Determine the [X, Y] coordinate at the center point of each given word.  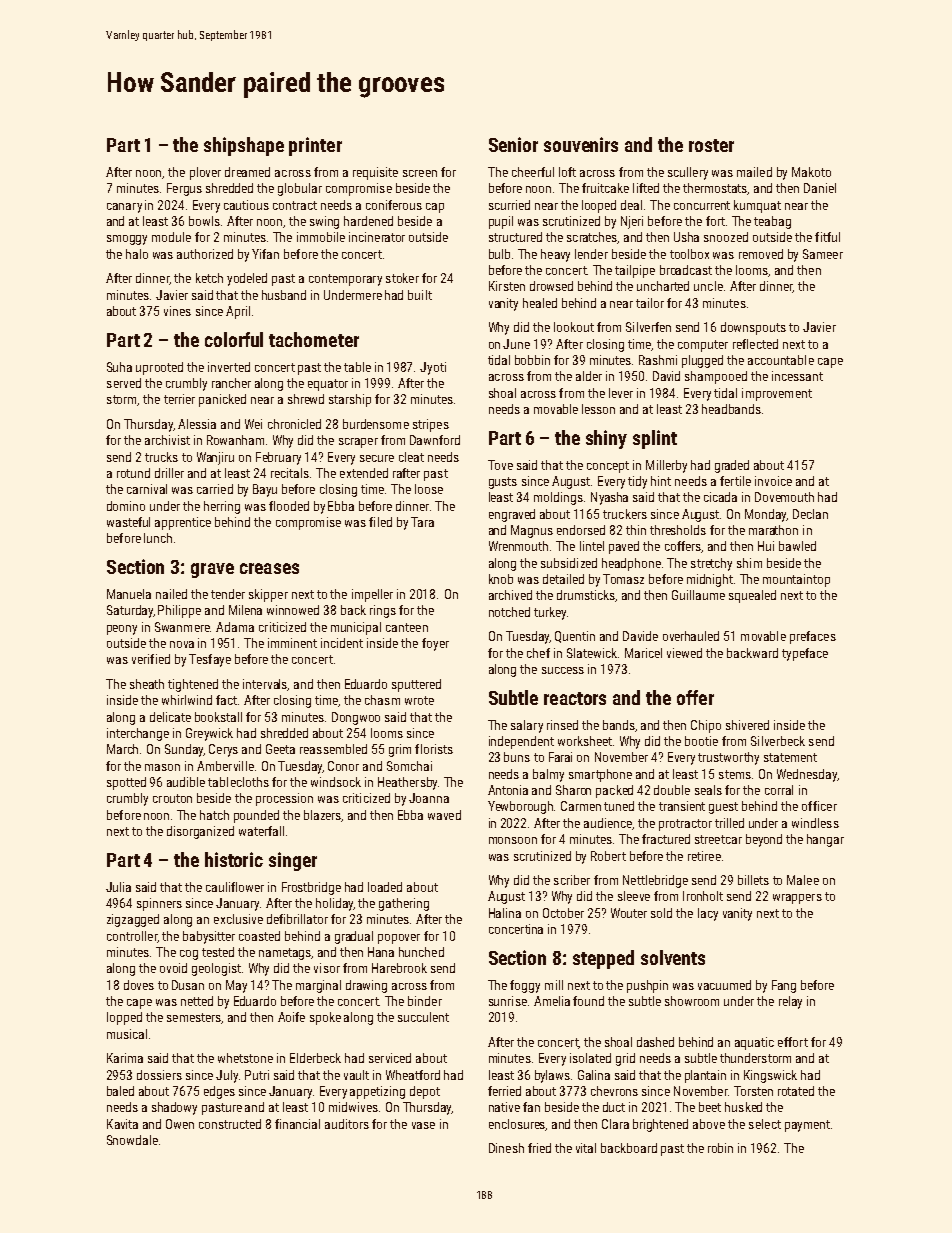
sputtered [416, 685]
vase [423, 1125]
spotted [126, 783]
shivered [747, 725]
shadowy [174, 1108]
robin [720, 1148]
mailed [754, 172]
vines [177, 311]
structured [515, 237]
